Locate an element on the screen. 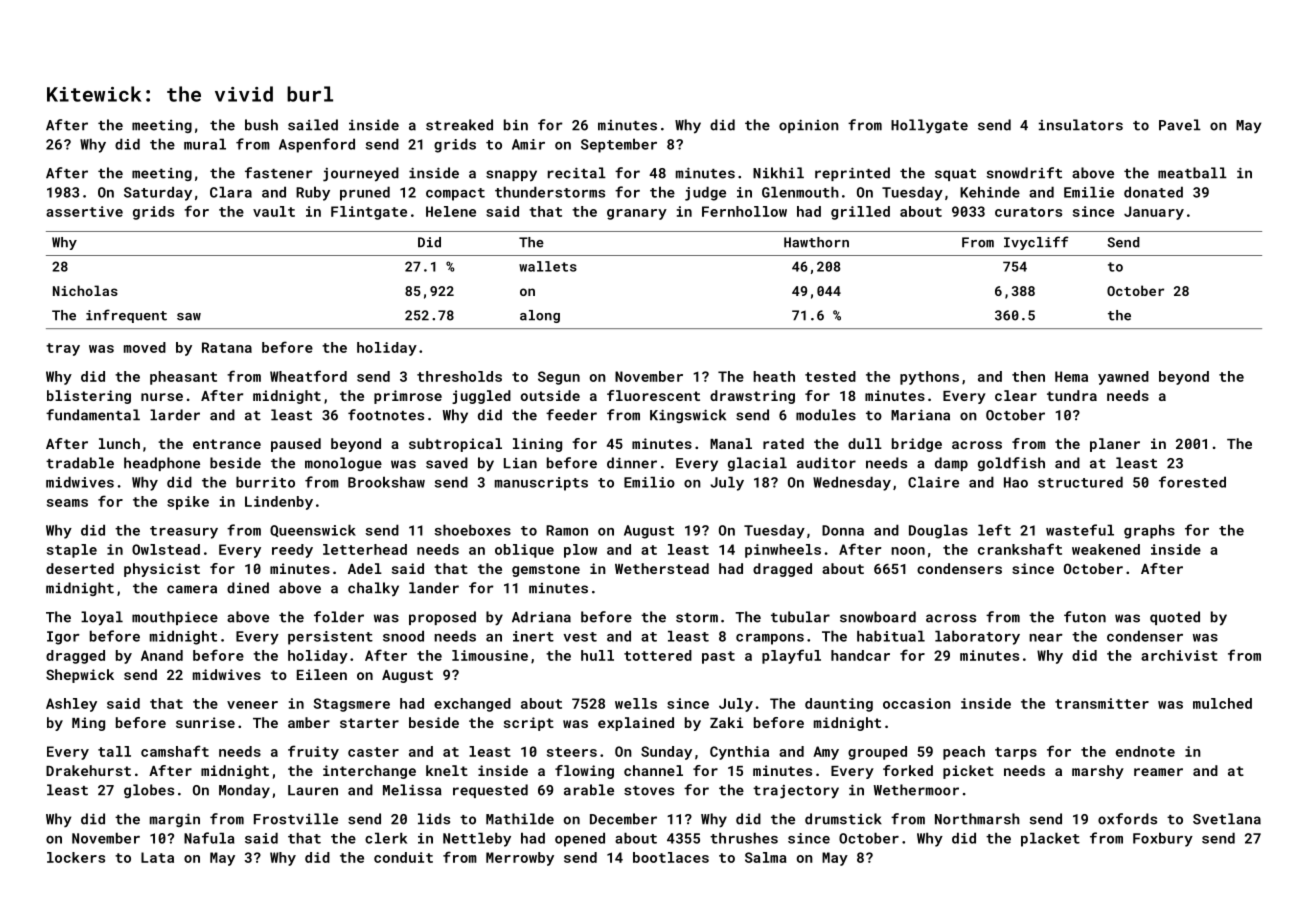 The height and width of the screenshot is (924, 1308). Segun is located at coordinates (559, 378).
